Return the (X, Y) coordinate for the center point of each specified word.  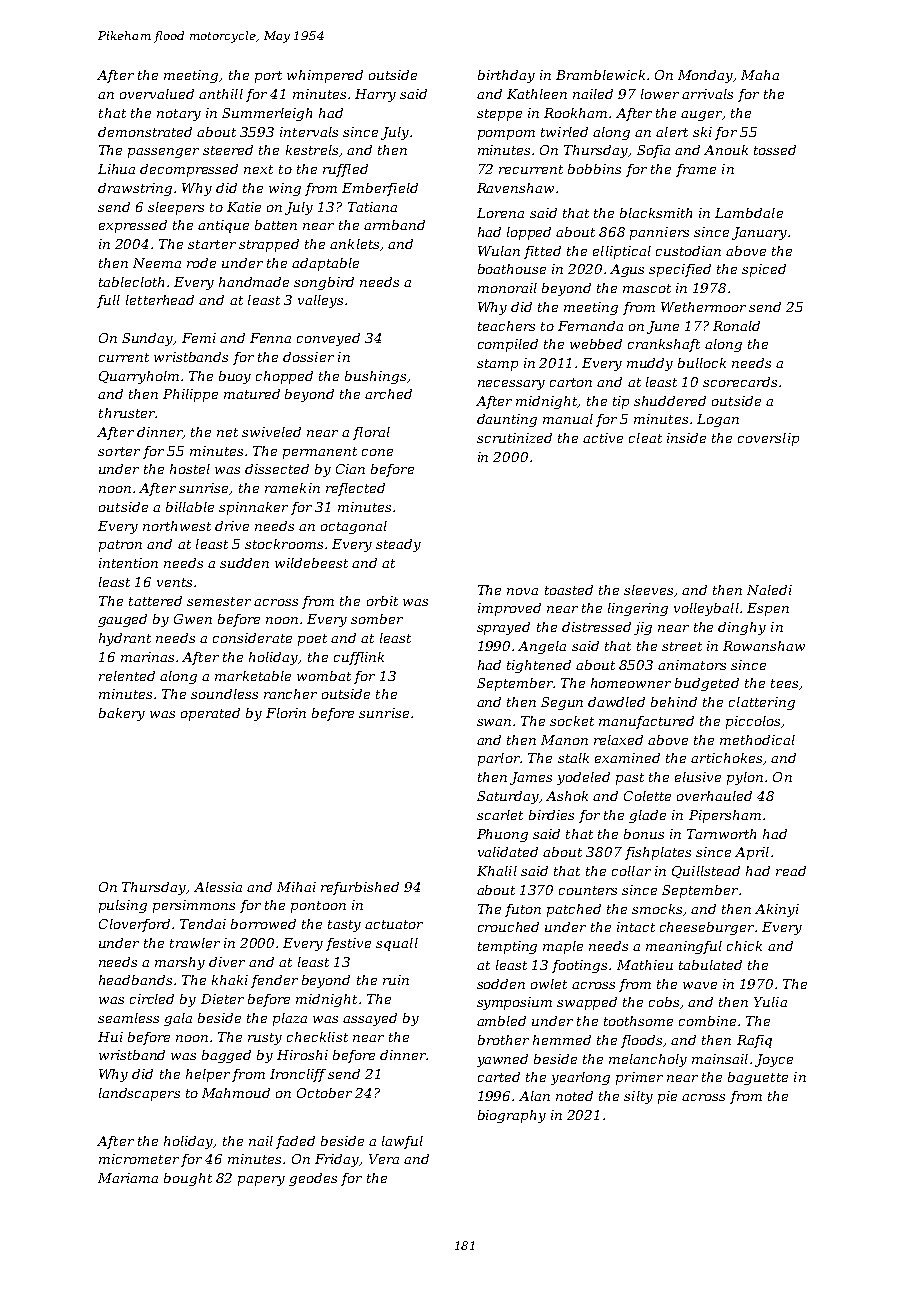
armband (394, 225)
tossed (775, 150)
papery (261, 1181)
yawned (502, 1060)
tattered (155, 601)
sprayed (503, 628)
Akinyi (777, 910)
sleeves (648, 590)
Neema (157, 263)
